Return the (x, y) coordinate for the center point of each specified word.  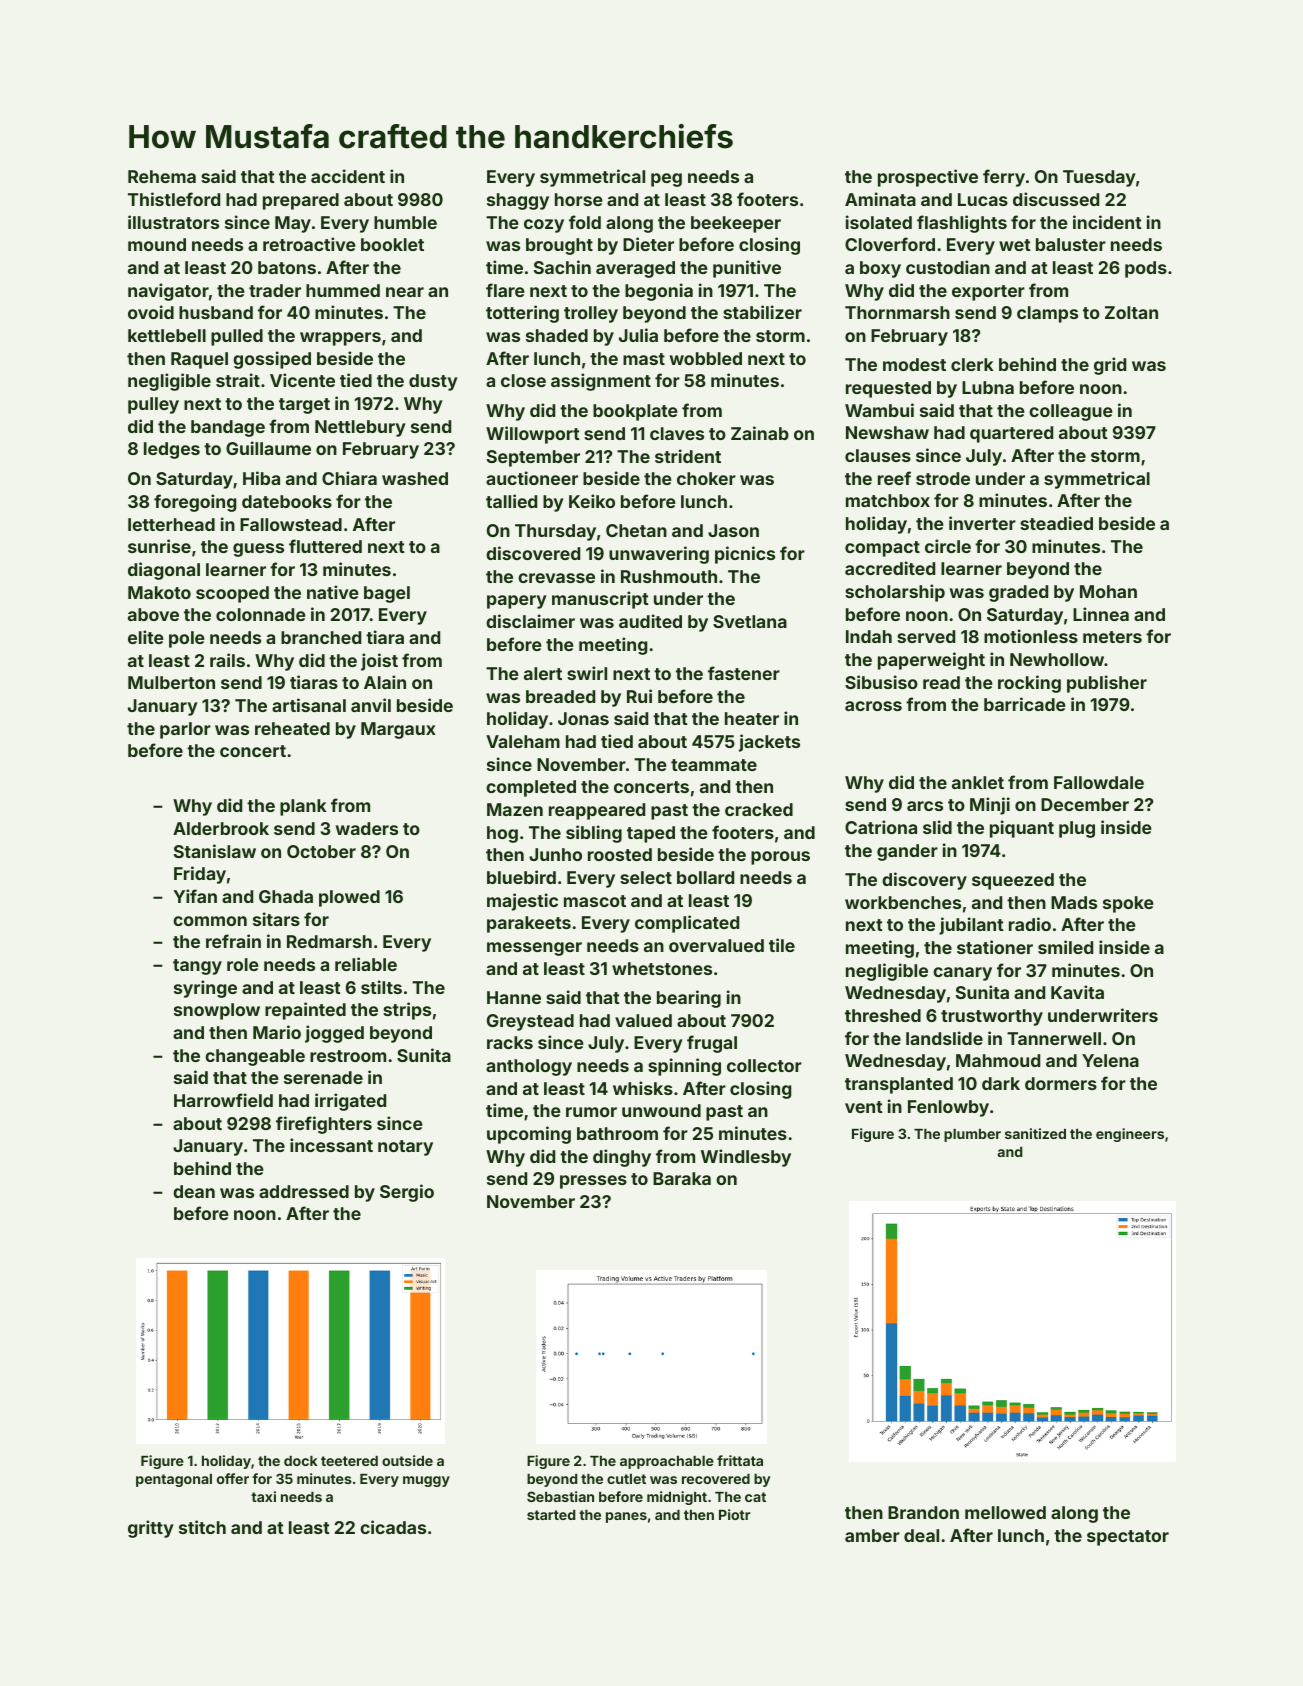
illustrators (173, 222)
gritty (151, 1529)
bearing (689, 999)
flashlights (962, 224)
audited (650, 621)
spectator (1128, 1538)
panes (626, 1517)
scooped (232, 594)
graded (1018, 593)
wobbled (706, 358)
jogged (334, 1034)
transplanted (899, 1085)
